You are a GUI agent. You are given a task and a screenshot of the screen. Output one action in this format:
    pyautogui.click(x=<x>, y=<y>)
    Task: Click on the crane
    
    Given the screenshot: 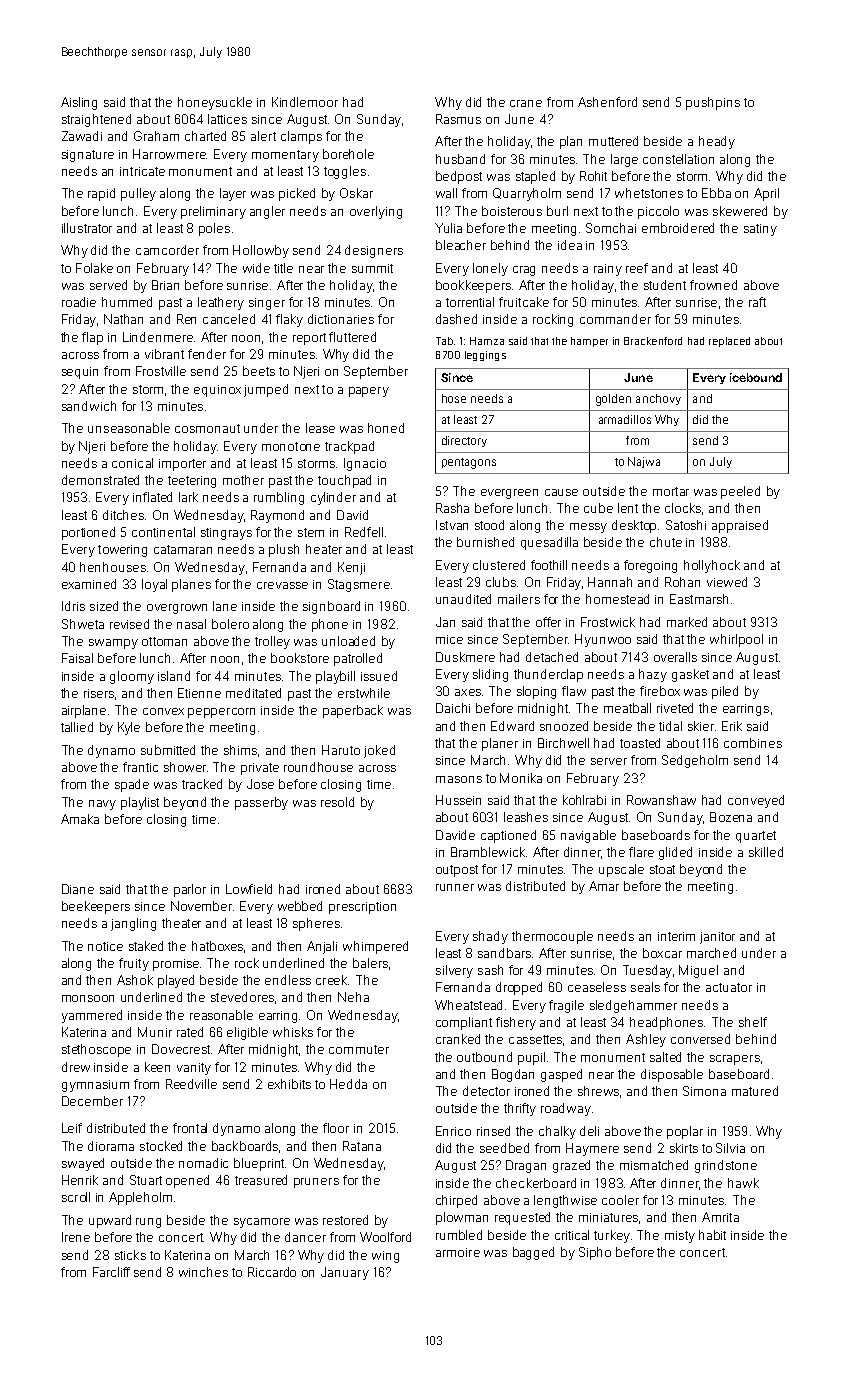 What is the action you would take?
    pyautogui.click(x=526, y=103)
